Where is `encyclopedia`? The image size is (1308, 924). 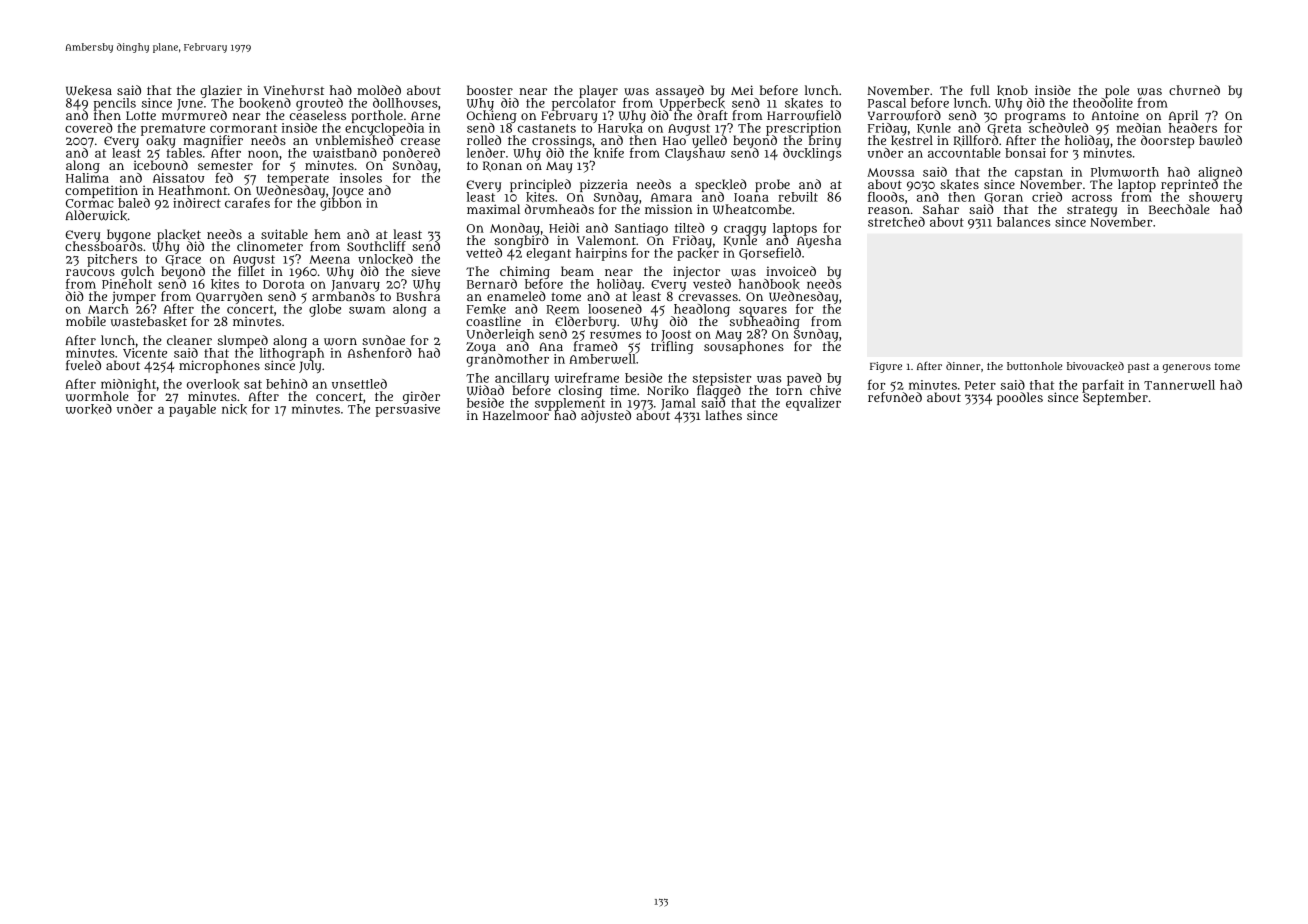 encyclopedia is located at coordinates (384, 129).
